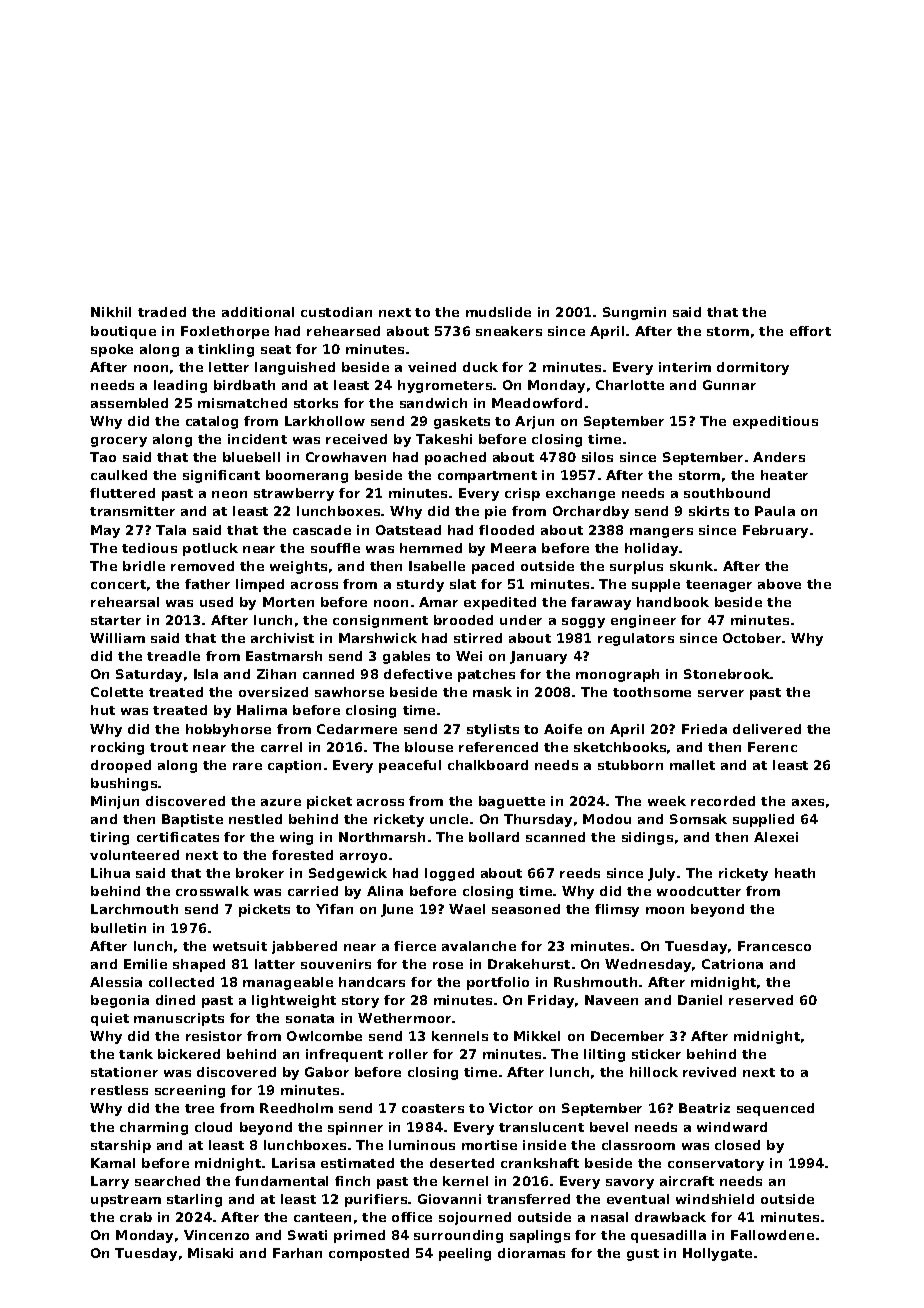 Image resolution: width=924 pixels, height=1308 pixels. What do you see at coordinates (699, 891) in the document?
I see `woodcutter` at bounding box center [699, 891].
